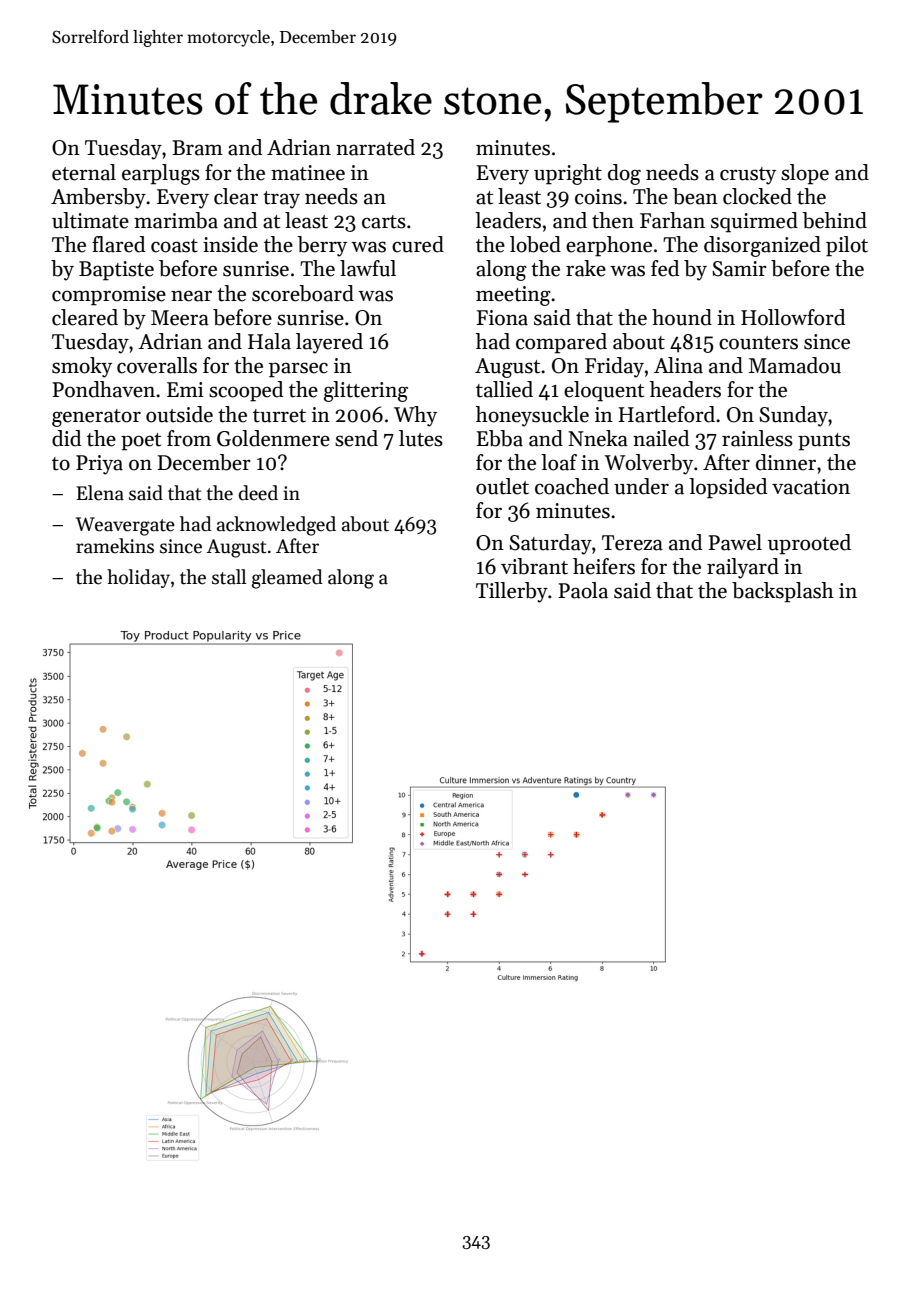 Image resolution: width=924 pixels, height=1314 pixels. Describe the element at coordinates (138, 578) in the image. I see `holiday` at that location.
